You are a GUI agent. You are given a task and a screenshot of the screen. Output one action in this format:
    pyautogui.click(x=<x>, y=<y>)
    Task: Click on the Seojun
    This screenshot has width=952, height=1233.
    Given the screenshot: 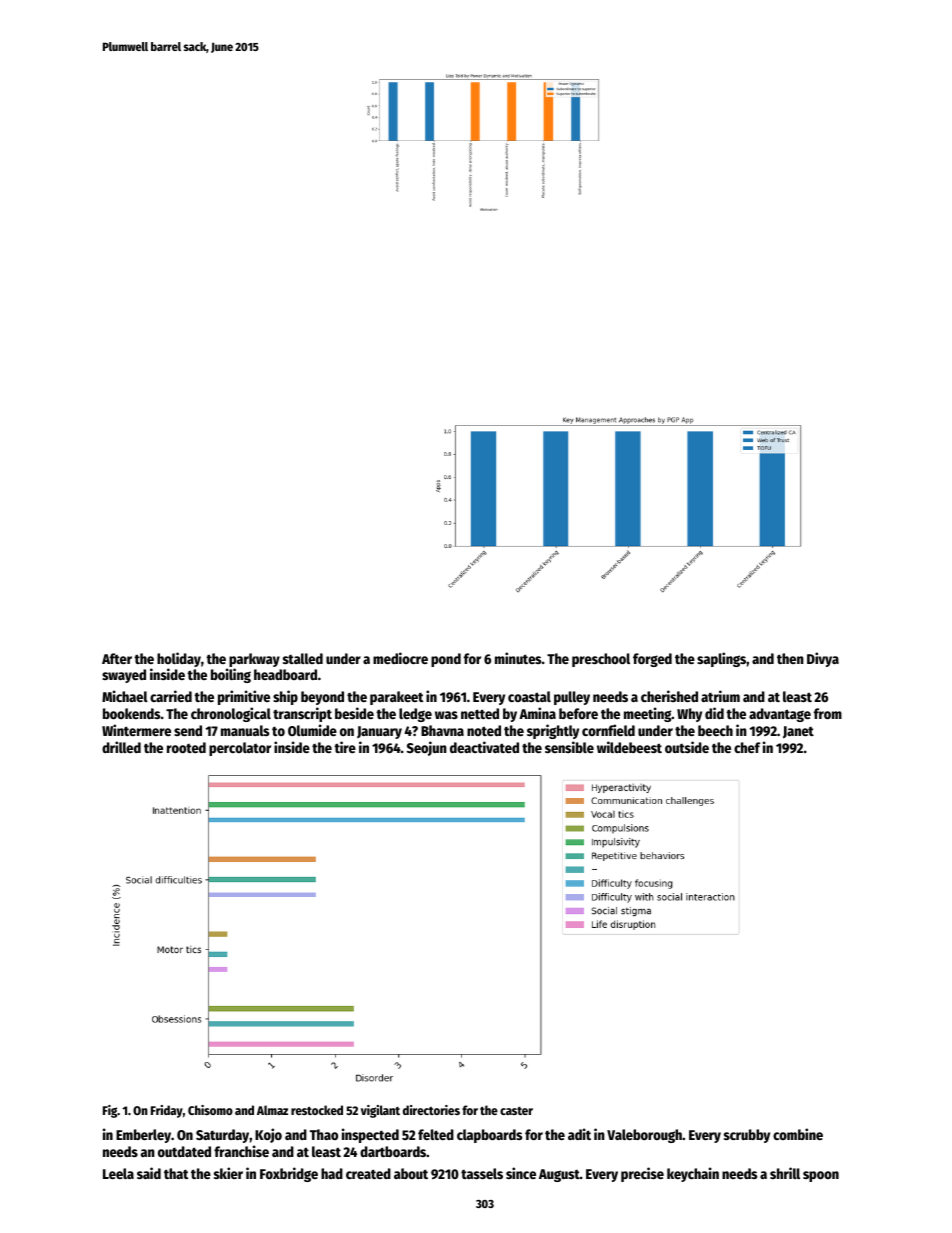 What is the action you would take?
    pyautogui.click(x=427, y=748)
